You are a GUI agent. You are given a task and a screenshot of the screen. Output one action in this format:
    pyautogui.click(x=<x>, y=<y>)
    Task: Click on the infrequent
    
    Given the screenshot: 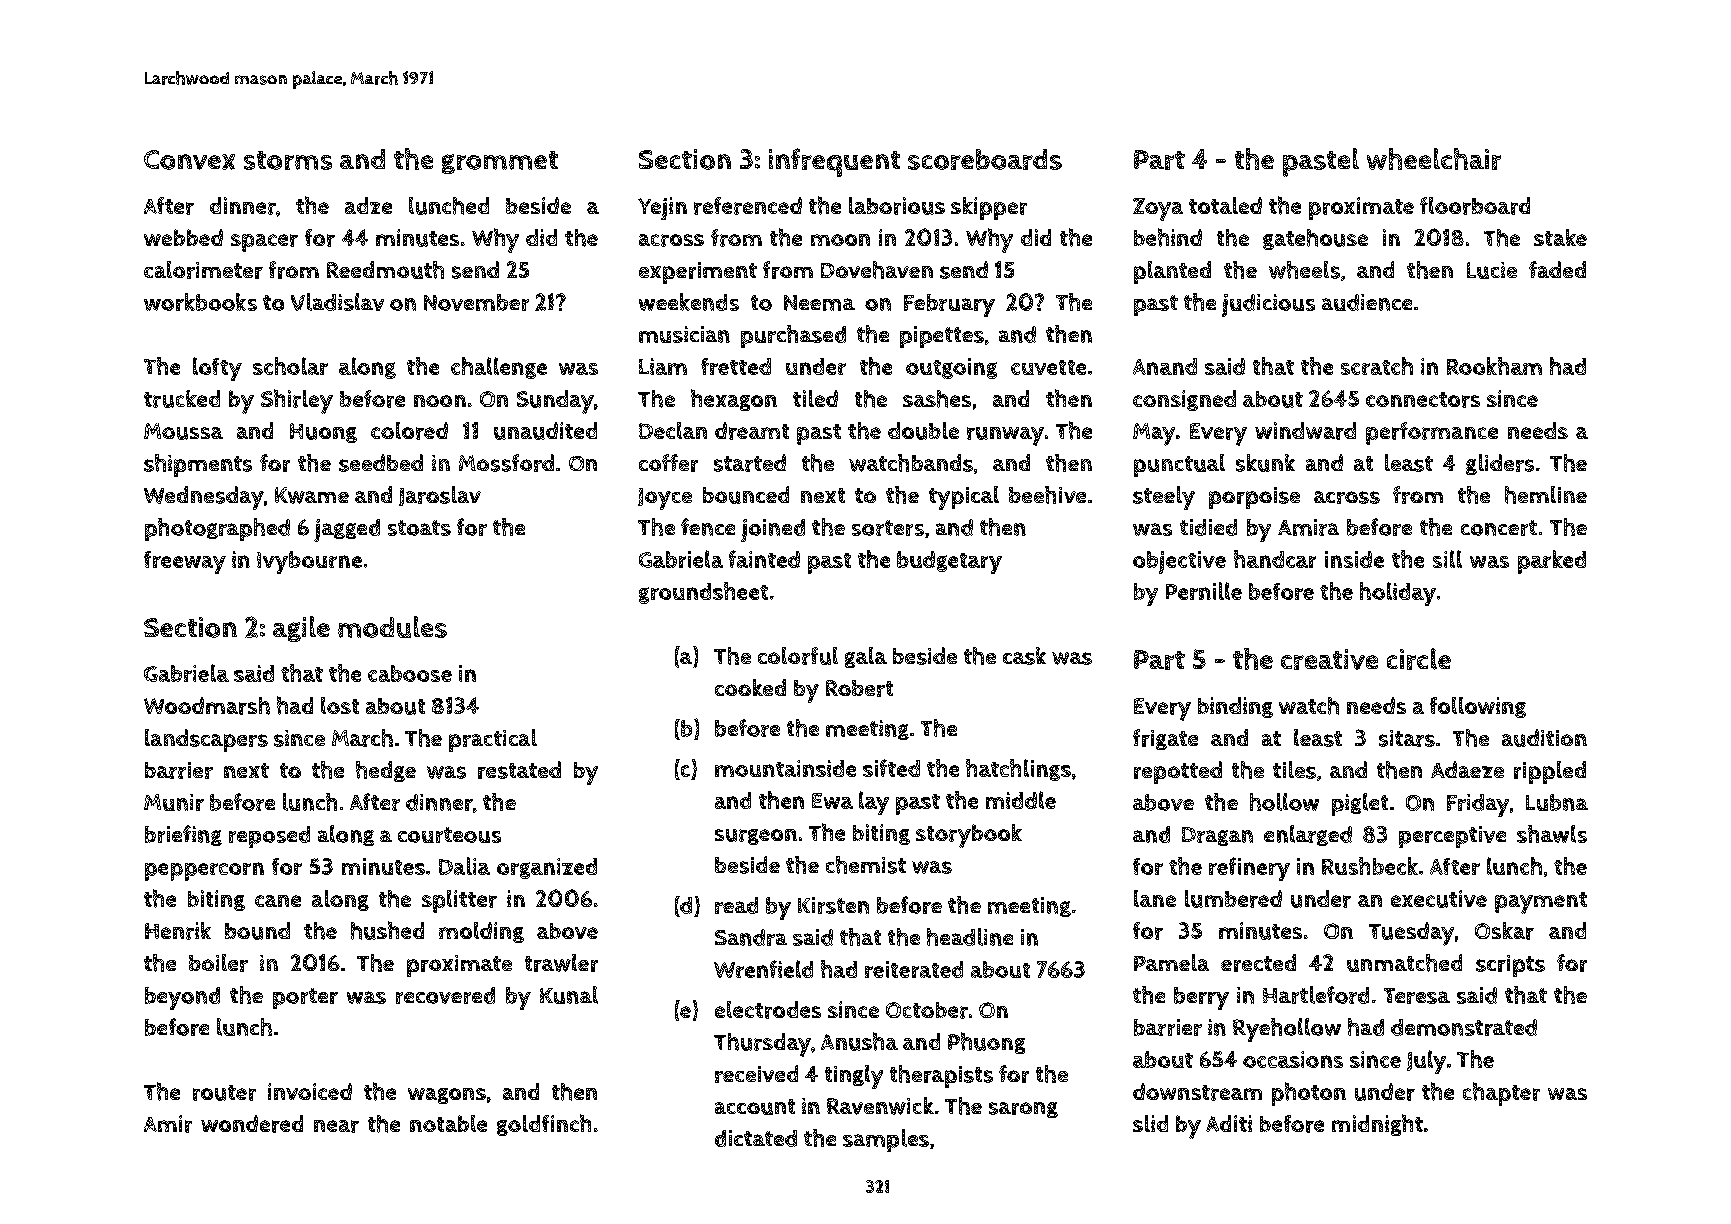 What is the action you would take?
    pyautogui.click(x=834, y=162)
